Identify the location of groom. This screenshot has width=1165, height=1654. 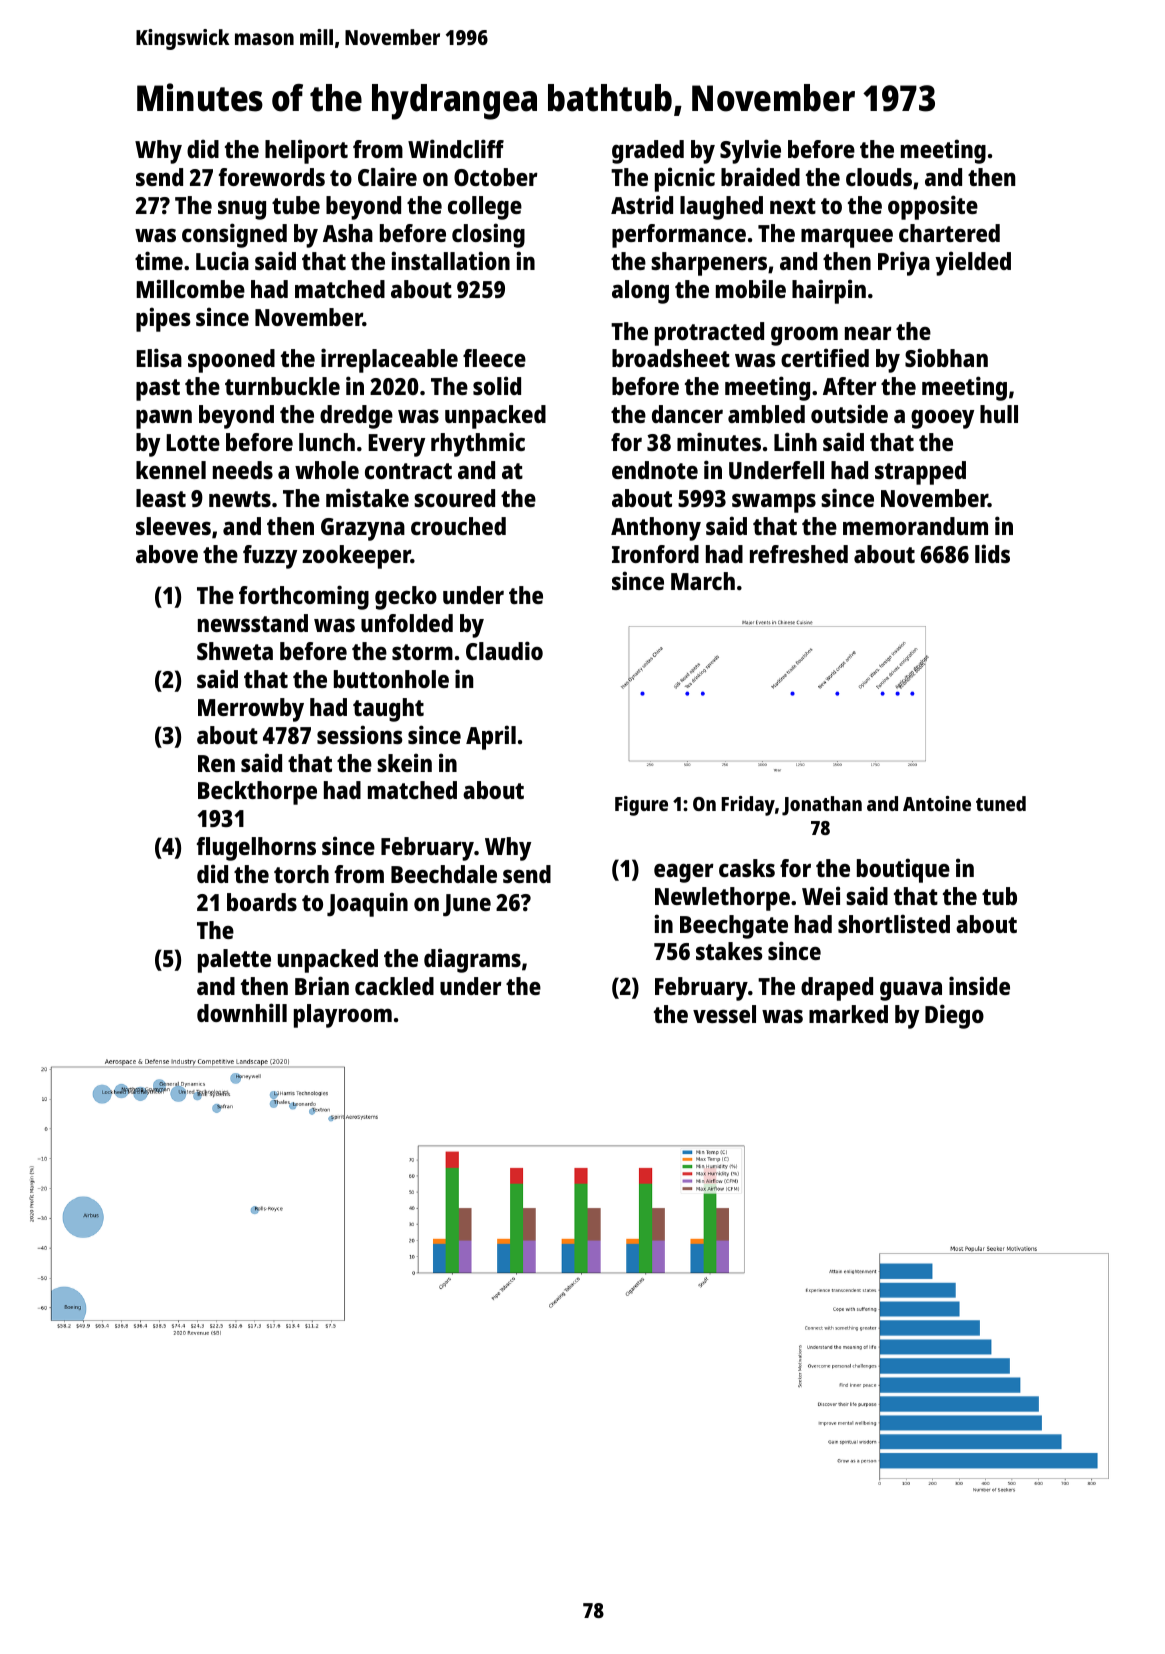
(804, 336).
